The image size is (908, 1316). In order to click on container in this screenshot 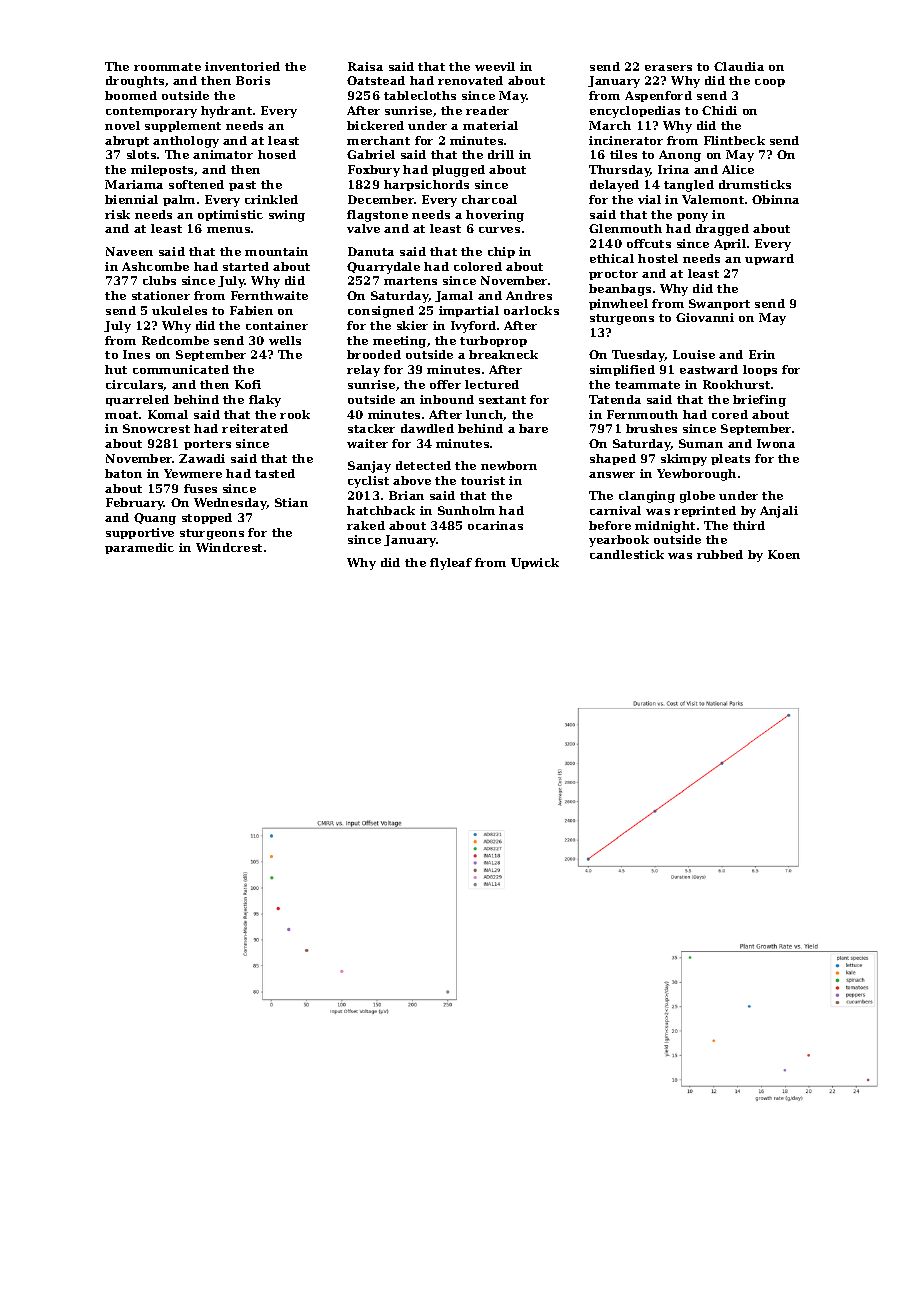, I will do `click(277, 325)`.
